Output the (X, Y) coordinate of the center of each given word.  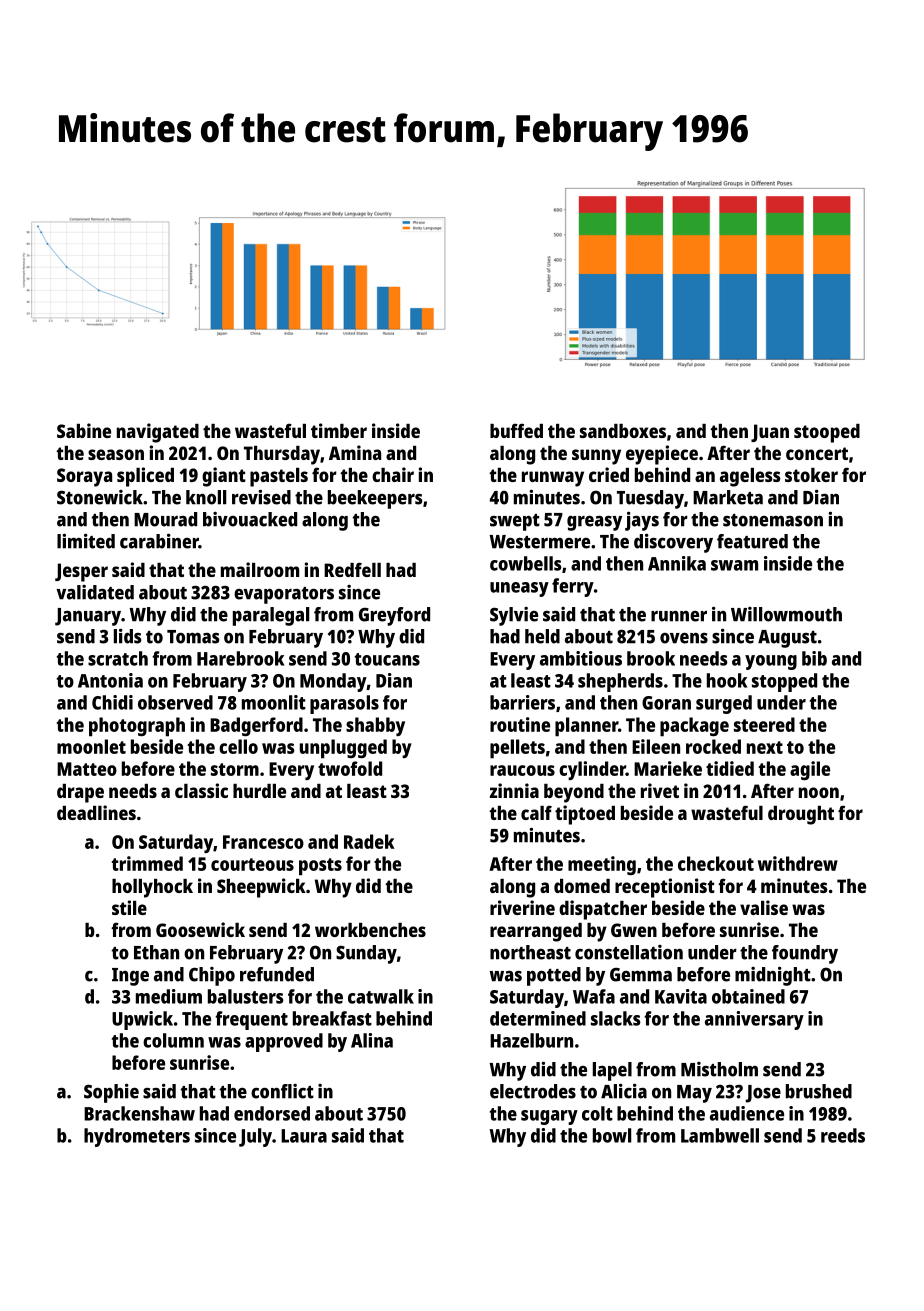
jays (642, 521)
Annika (677, 563)
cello (238, 746)
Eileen (656, 746)
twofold (350, 768)
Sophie (111, 1093)
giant (224, 477)
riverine (522, 907)
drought (801, 815)
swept (515, 522)
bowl (612, 1135)
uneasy (519, 589)
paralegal (271, 616)
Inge (130, 977)
